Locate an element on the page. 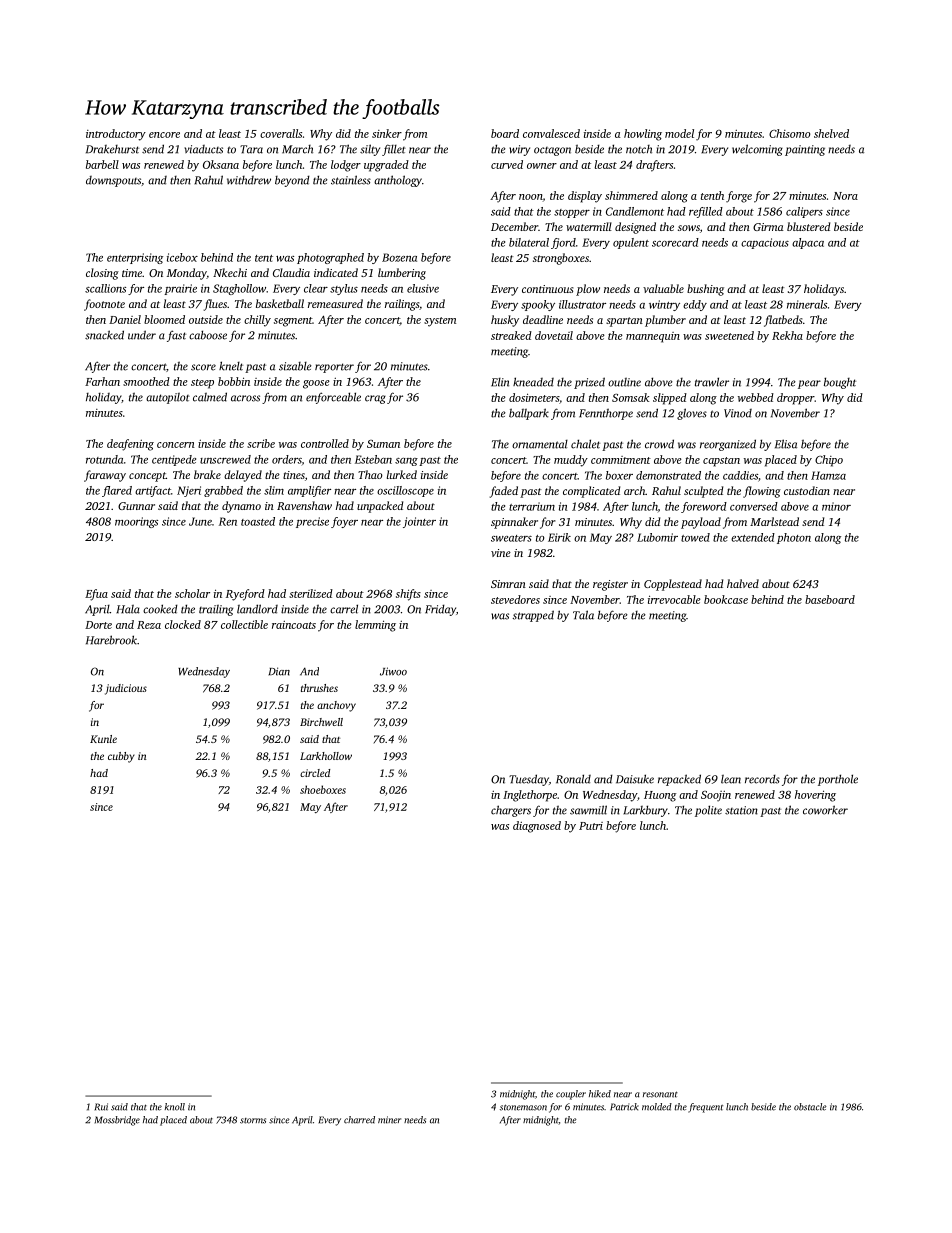 This image has height=1233, width=952. encore is located at coordinates (164, 135).
